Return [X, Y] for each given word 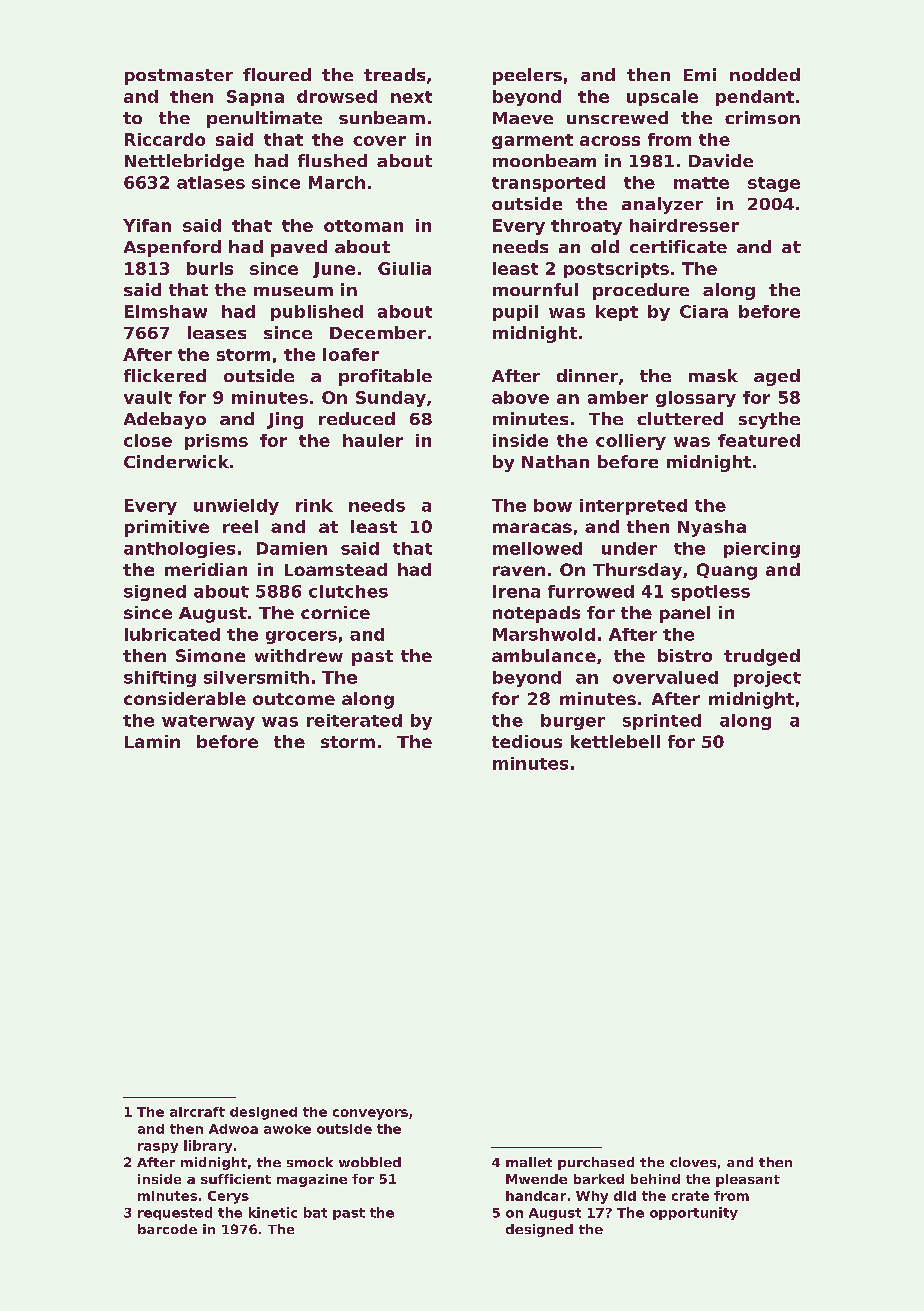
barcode [167, 1229]
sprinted [662, 722]
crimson [762, 117]
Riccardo [165, 139]
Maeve [523, 118]
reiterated [354, 720]
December [378, 332]
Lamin [152, 741]
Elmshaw [166, 311]
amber [618, 397]
